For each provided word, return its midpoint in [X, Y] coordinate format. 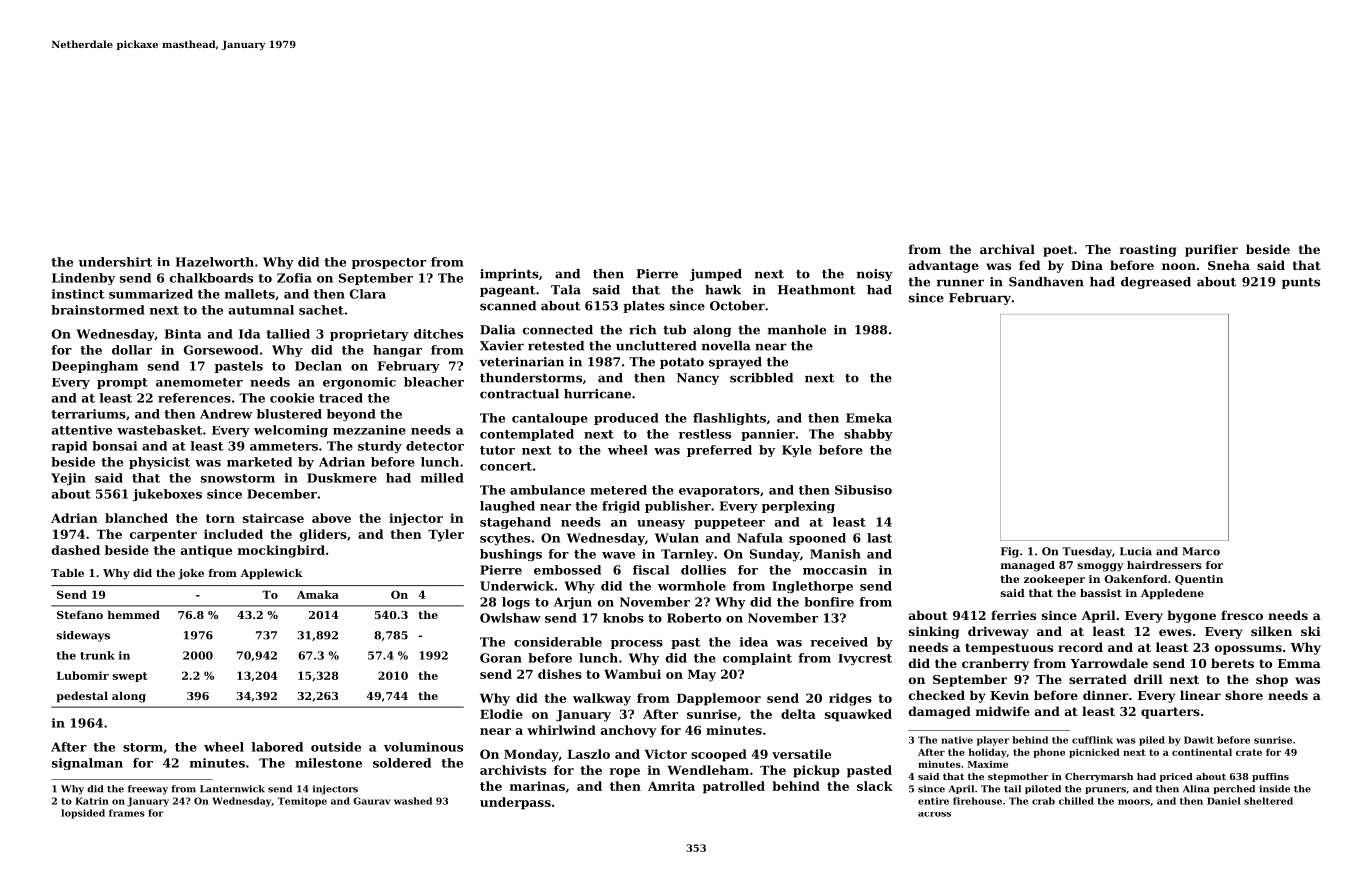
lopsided [83, 814]
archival [1007, 249]
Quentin [1199, 580]
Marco [1201, 551]
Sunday [775, 555]
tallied [288, 334]
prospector [389, 263]
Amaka [318, 594]
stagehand [515, 523]
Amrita [671, 786]
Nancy [698, 379]
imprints [509, 275]
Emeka [869, 418]
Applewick [271, 574]
